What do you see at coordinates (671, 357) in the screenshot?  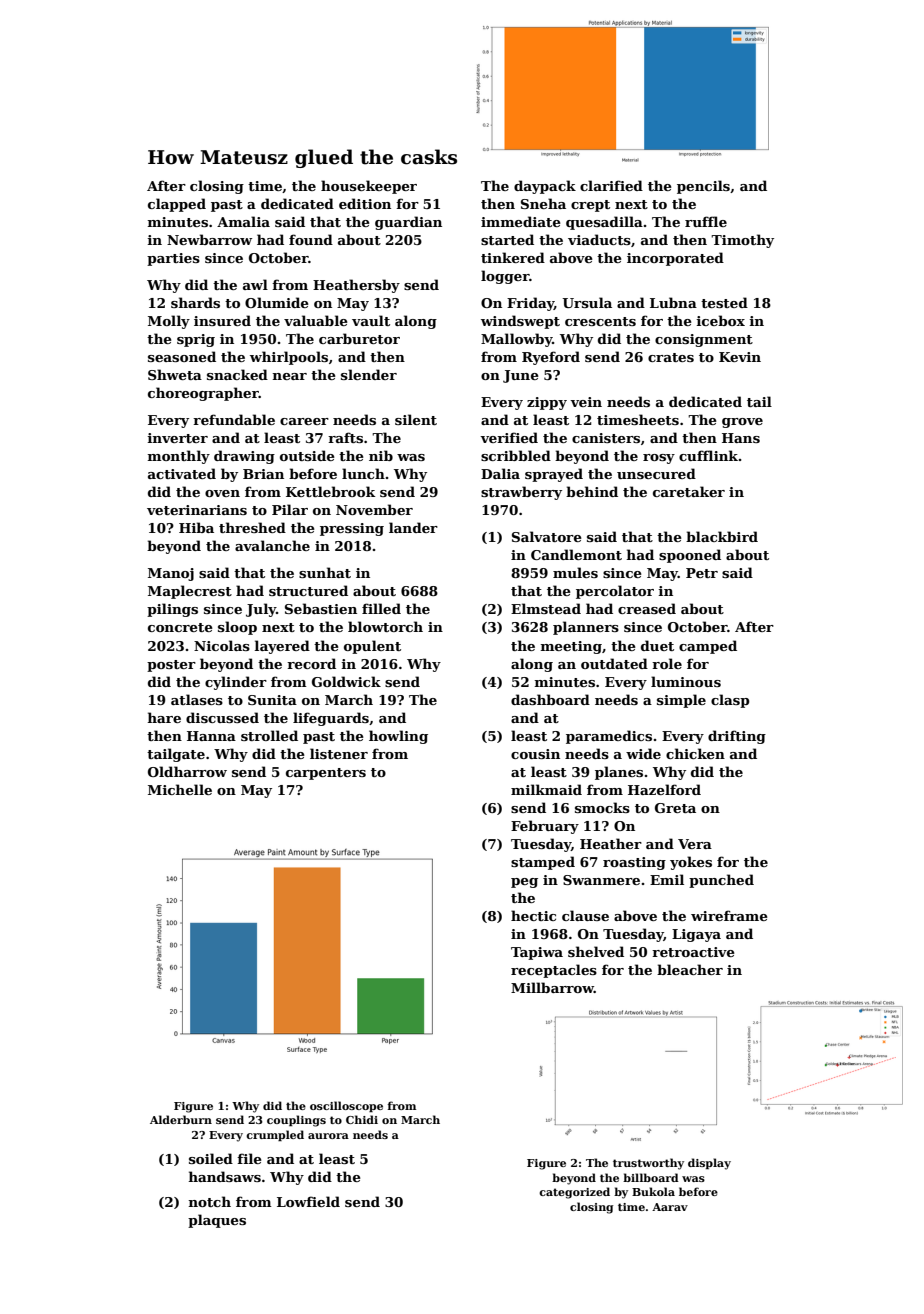 I see `crates` at bounding box center [671, 357].
